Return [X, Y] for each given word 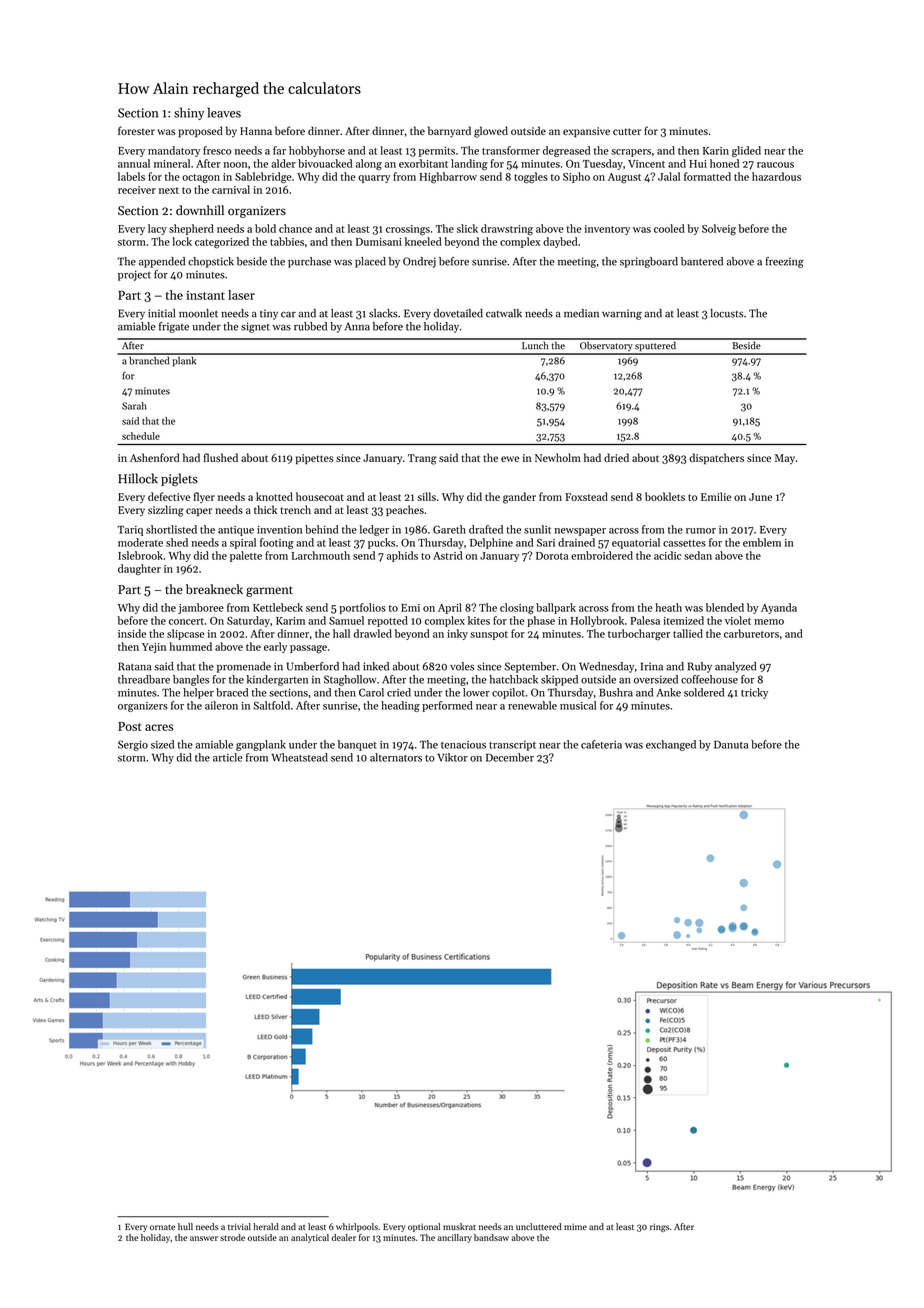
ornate [162, 1227]
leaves [224, 112]
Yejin [154, 648]
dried [616, 457]
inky [457, 634]
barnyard [449, 132]
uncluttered [539, 1226]
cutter [627, 131]
